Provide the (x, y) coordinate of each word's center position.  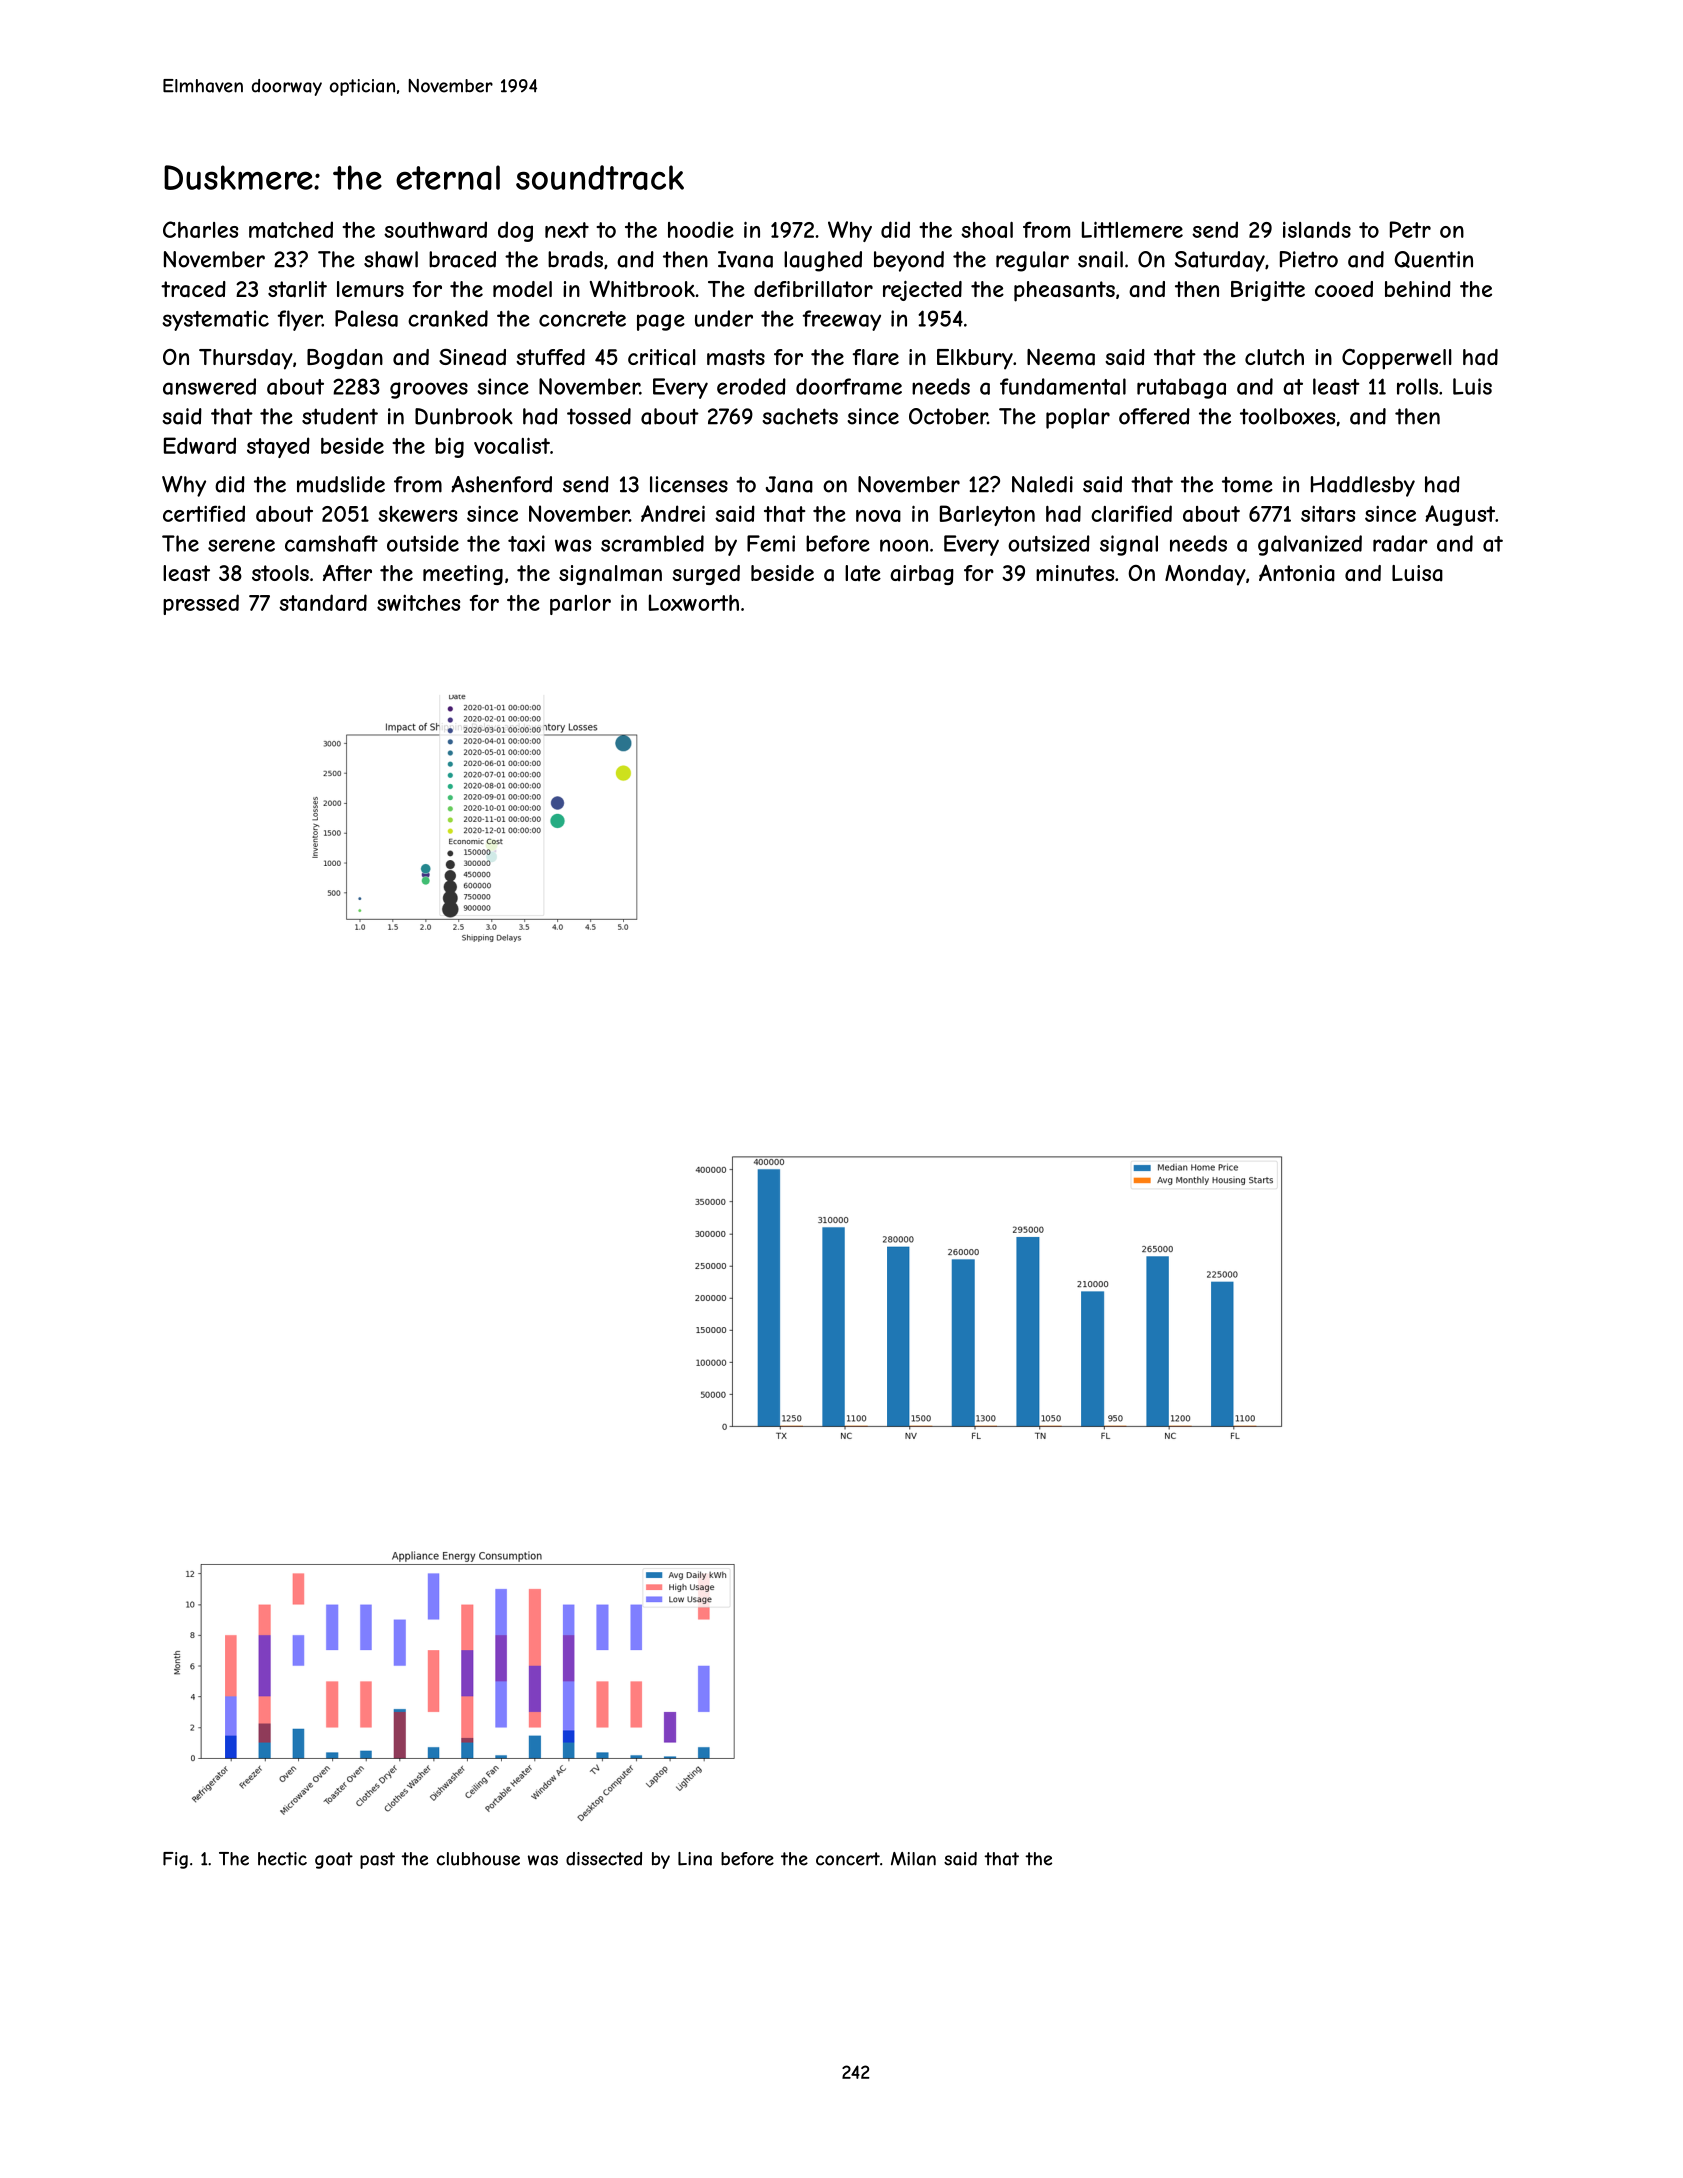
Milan (913, 1859)
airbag (922, 575)
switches (418, 603)
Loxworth (694, 602)
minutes (1075, 573)
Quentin (1433, 259)
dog (515, 231)
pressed (201, 604)
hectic (282, 1859)
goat (334, 1860)
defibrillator (813, 289)
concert (848, 1859)
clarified (1131, 513)
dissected (604, 1859)
